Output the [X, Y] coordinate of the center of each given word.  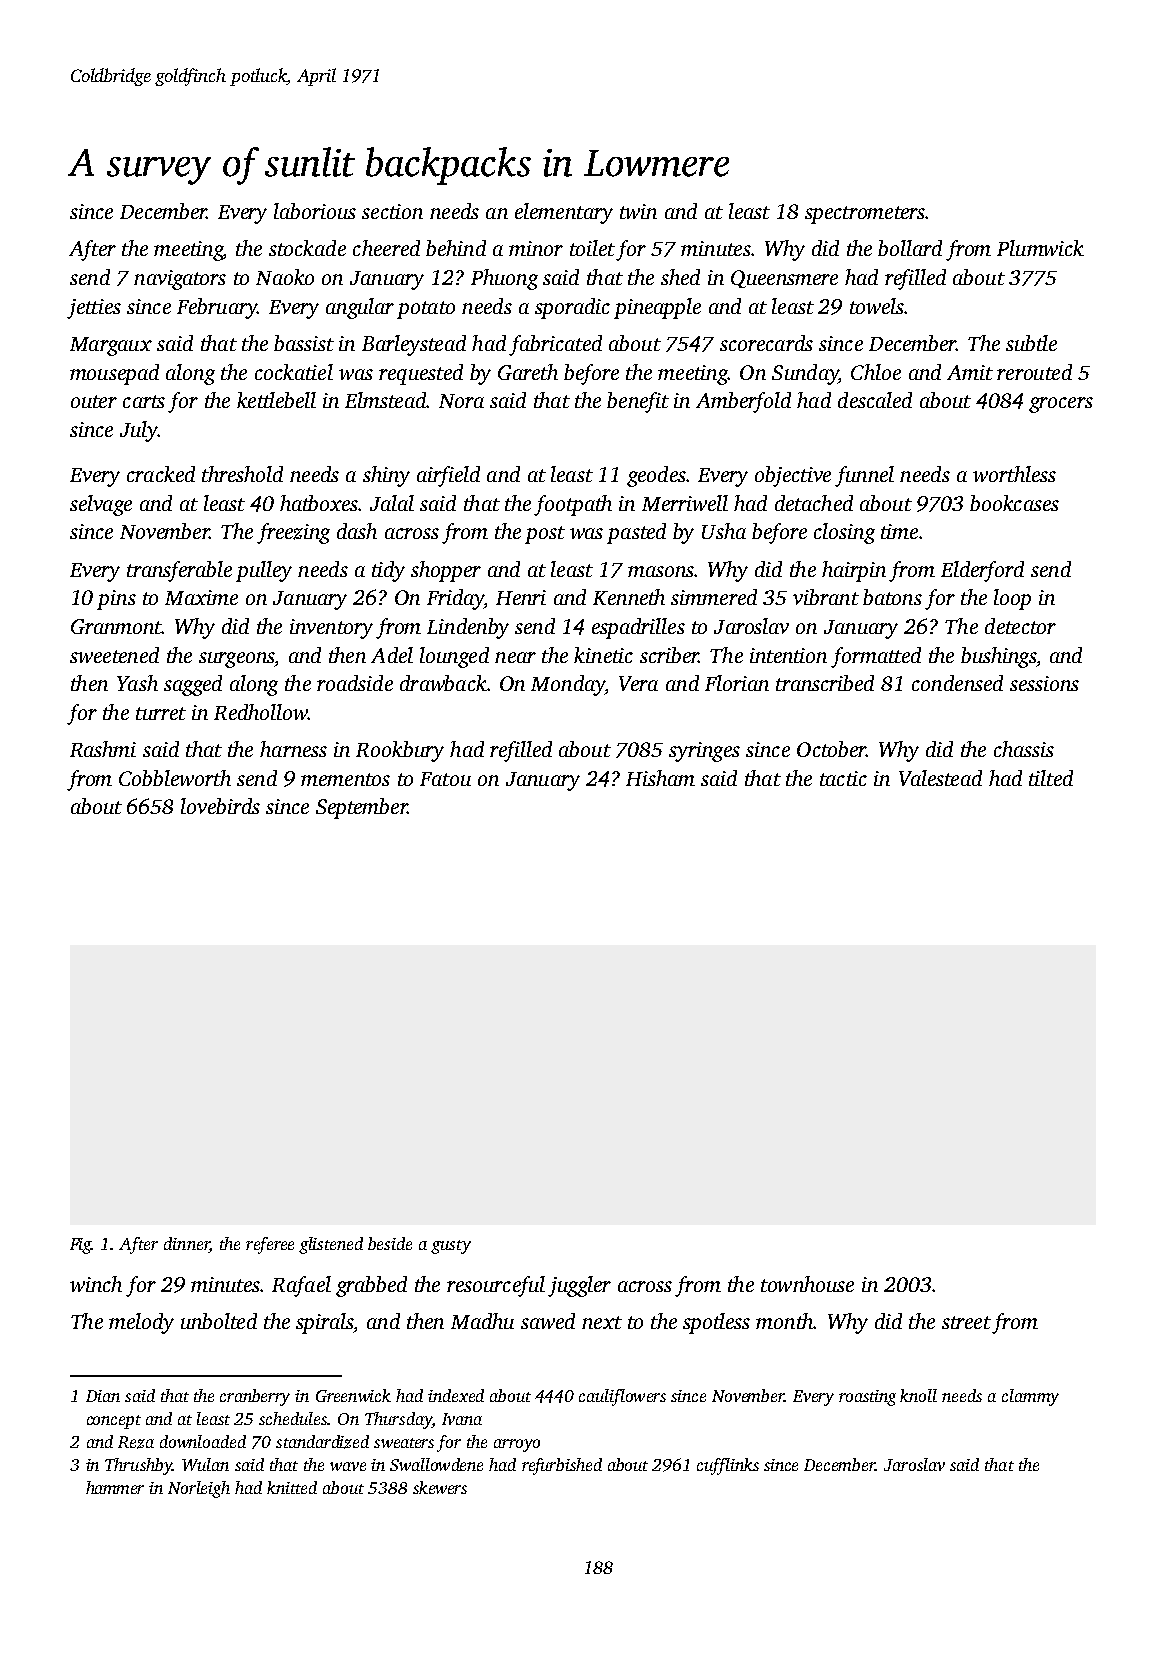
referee [270, 1245]
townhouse [807, 1284]
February [217, 308]
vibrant [826, 597]
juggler [579, 1286]
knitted [292, 1487]
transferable [179, 571]
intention [788, 655]
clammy [1030, 1397]
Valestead [940, 778]
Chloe [876, 372]
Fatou [445, 779]
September [362, 808]
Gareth [528, 372]
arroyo [517, 1445]
